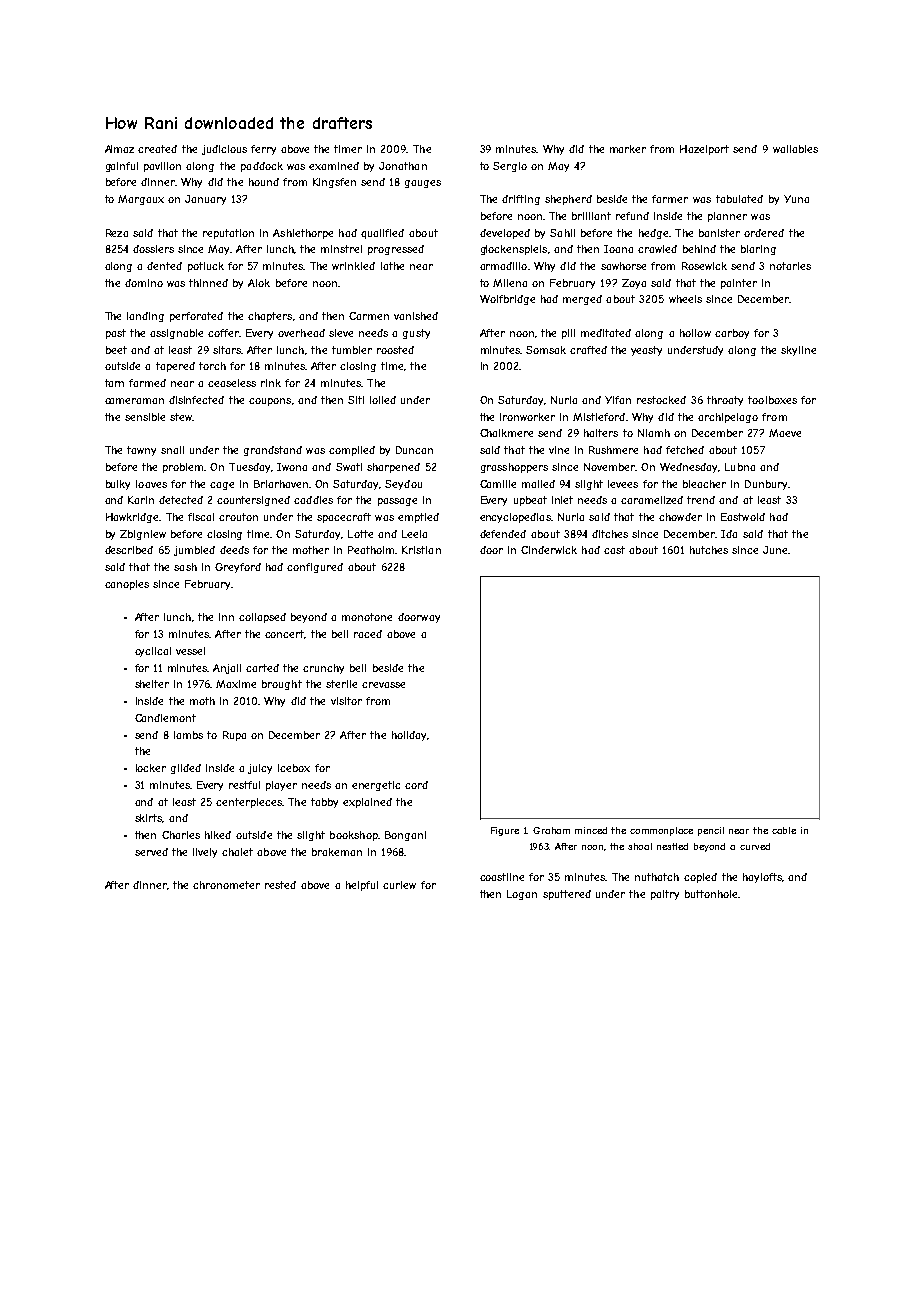 The image size is (924, 1308). What do you see at coordinates (294, 768) in the screenshot?
I see `icebox` at bounding box center [294, 768].
